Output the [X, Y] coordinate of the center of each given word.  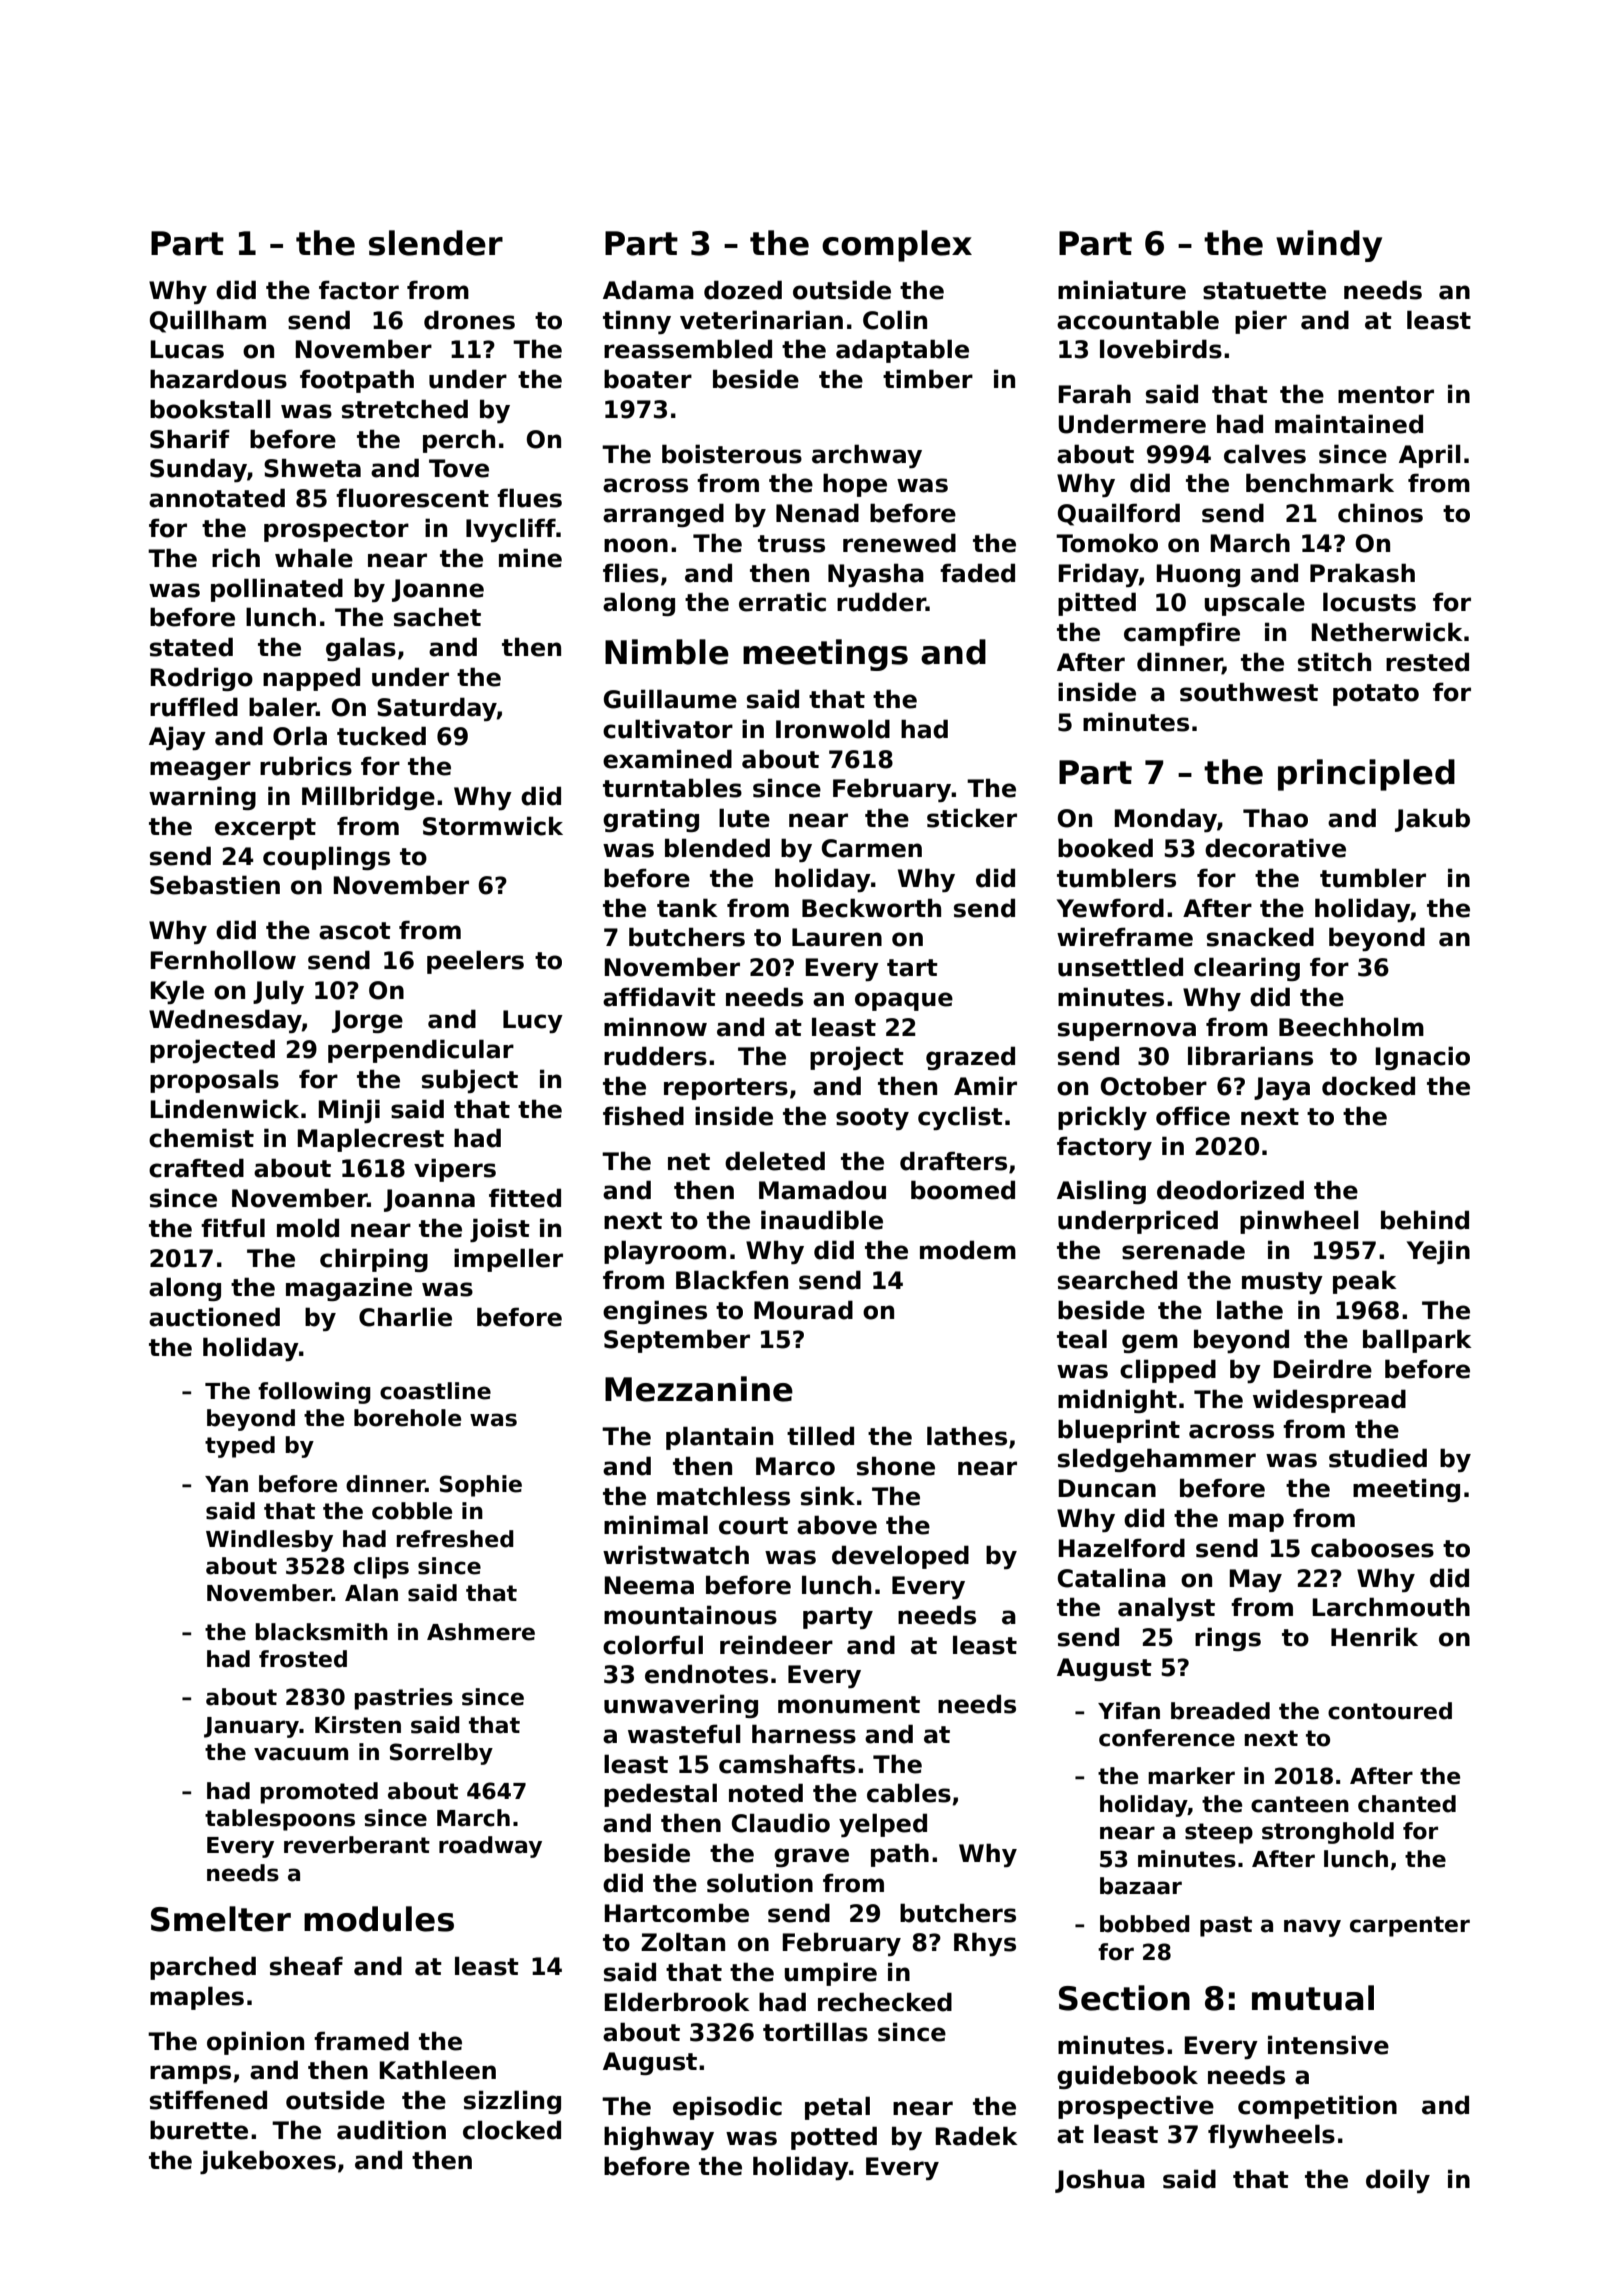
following [314, 1393]
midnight [1117, 1401]
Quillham [208, 321]
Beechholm [1351, 1027]
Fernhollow [223, 960]
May [1256, 1580]
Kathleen [438, 2070]
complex [897, 246]
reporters [726, 1089]
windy [1329, 246]
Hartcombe [677, 1913]
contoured [1390, 1711]
